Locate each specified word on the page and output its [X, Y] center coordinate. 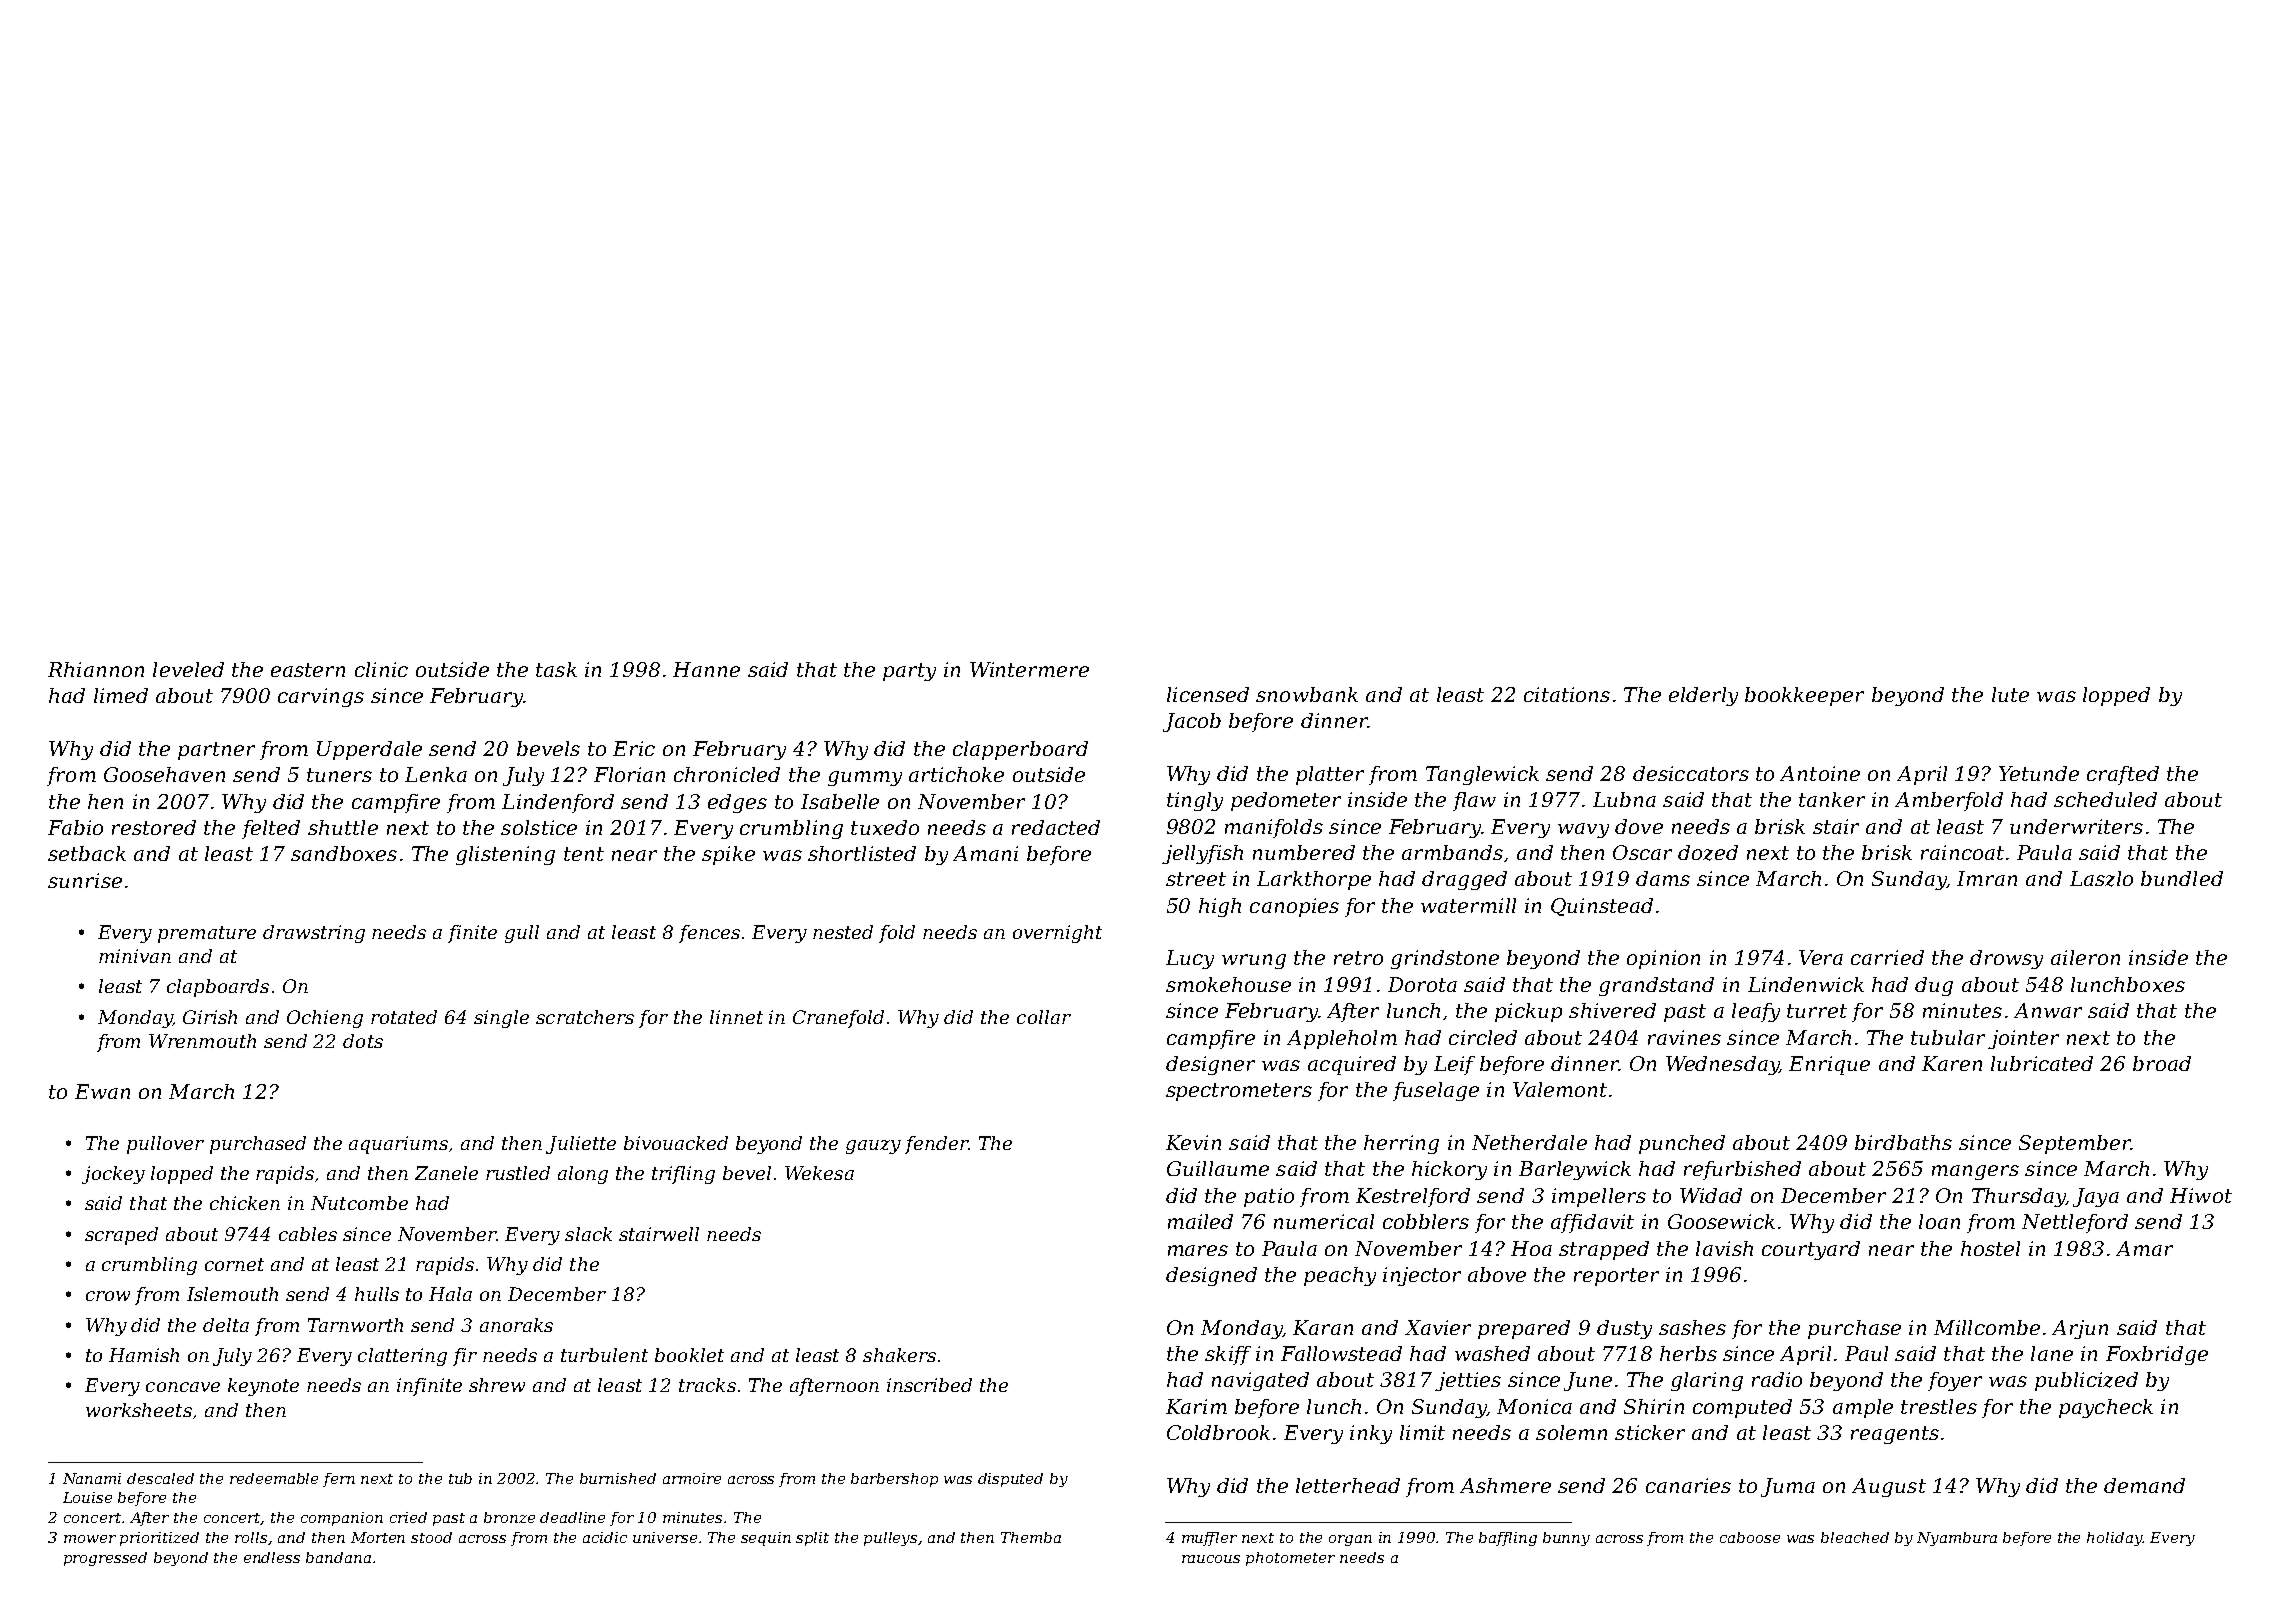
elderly [1703, 696]
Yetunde [2039, 773]
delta [226, 1325]
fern [339, 1480]
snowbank [1307, 694]
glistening [505, 855]
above [1497, 1274]
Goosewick [1721, 1221]
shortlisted [862, 853]
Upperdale [369, 750]
